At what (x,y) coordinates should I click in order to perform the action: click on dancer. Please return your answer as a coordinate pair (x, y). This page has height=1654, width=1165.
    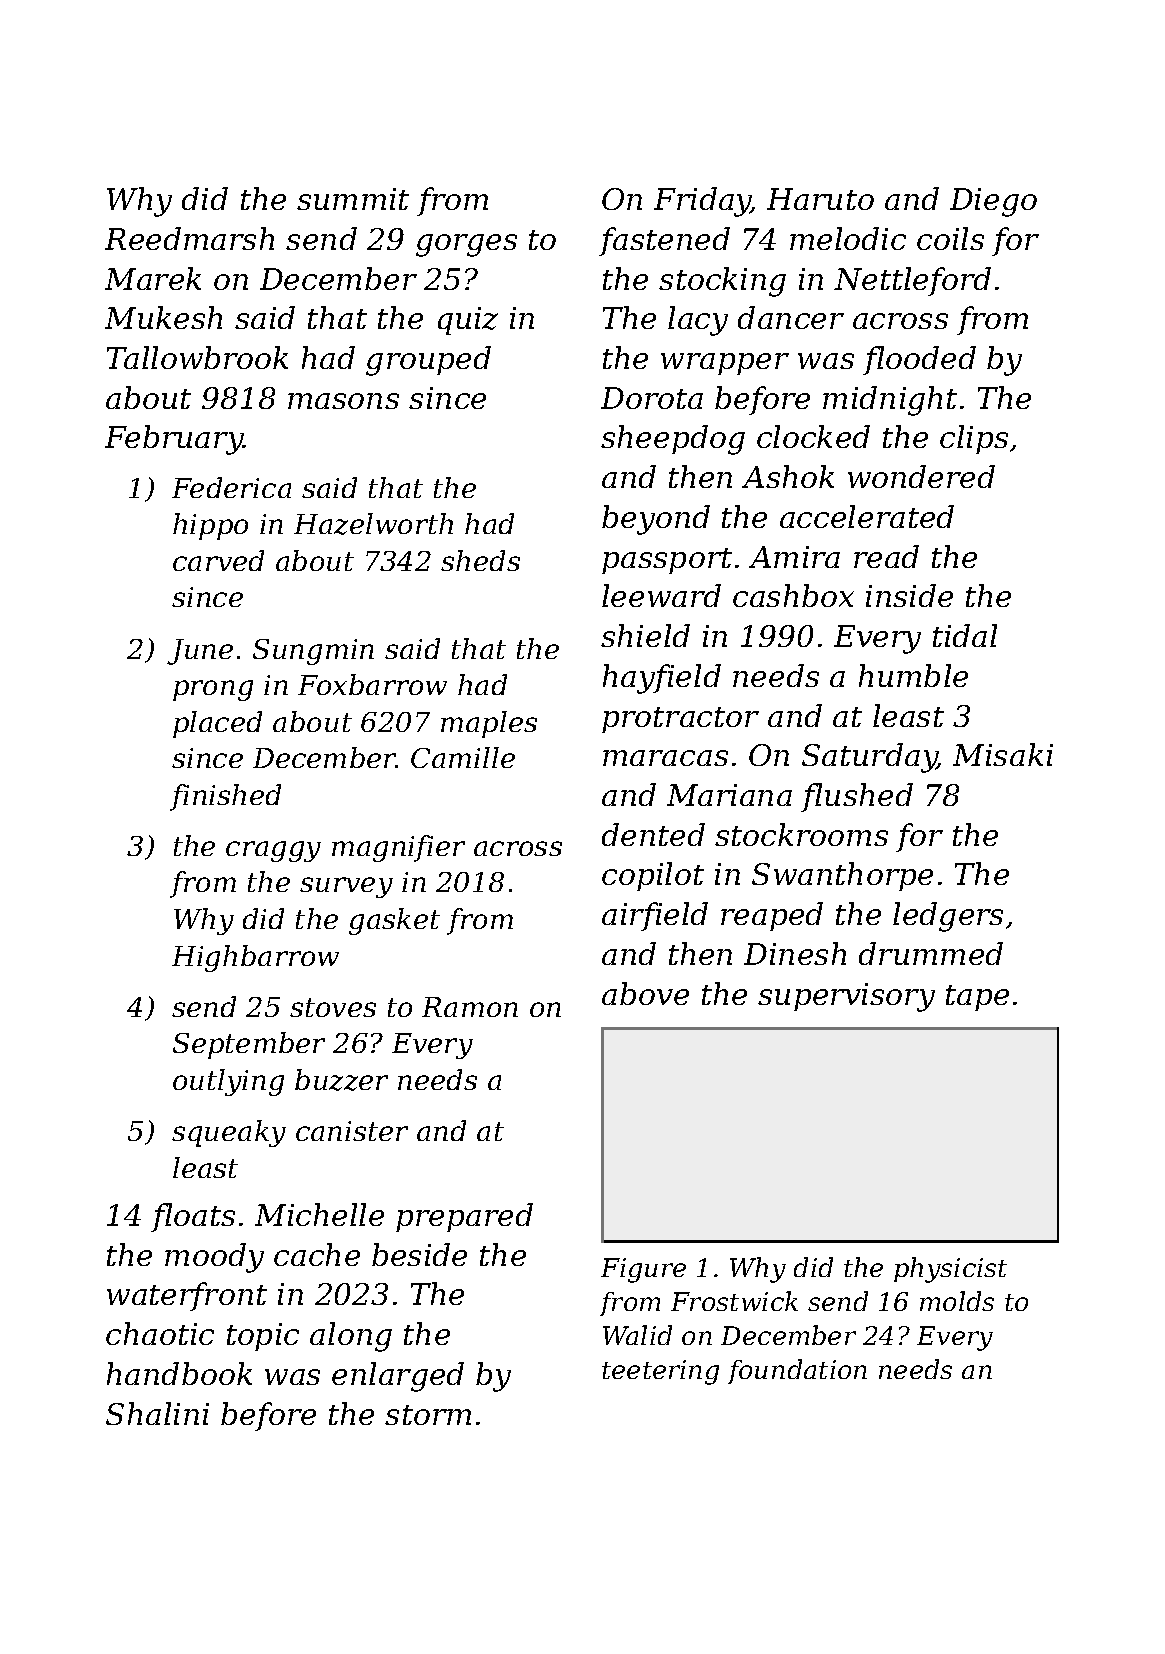
    Looking at the image, I should click on (791, 317).
